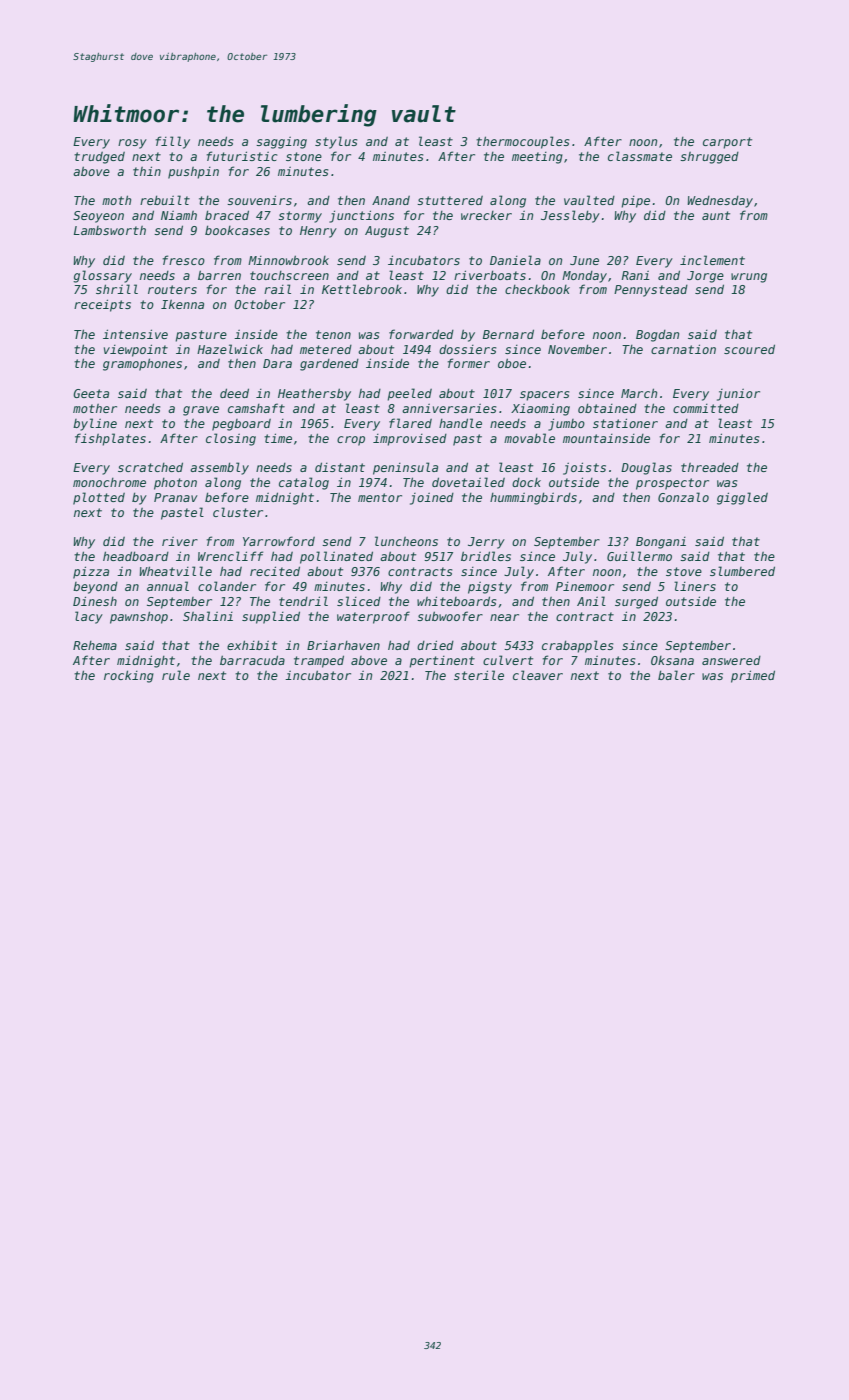 The width and height of the page is (849, 1400). What do you see at coordinates (129, 676) in the page?
I see `rocking` at bounding box center [129, 676].
